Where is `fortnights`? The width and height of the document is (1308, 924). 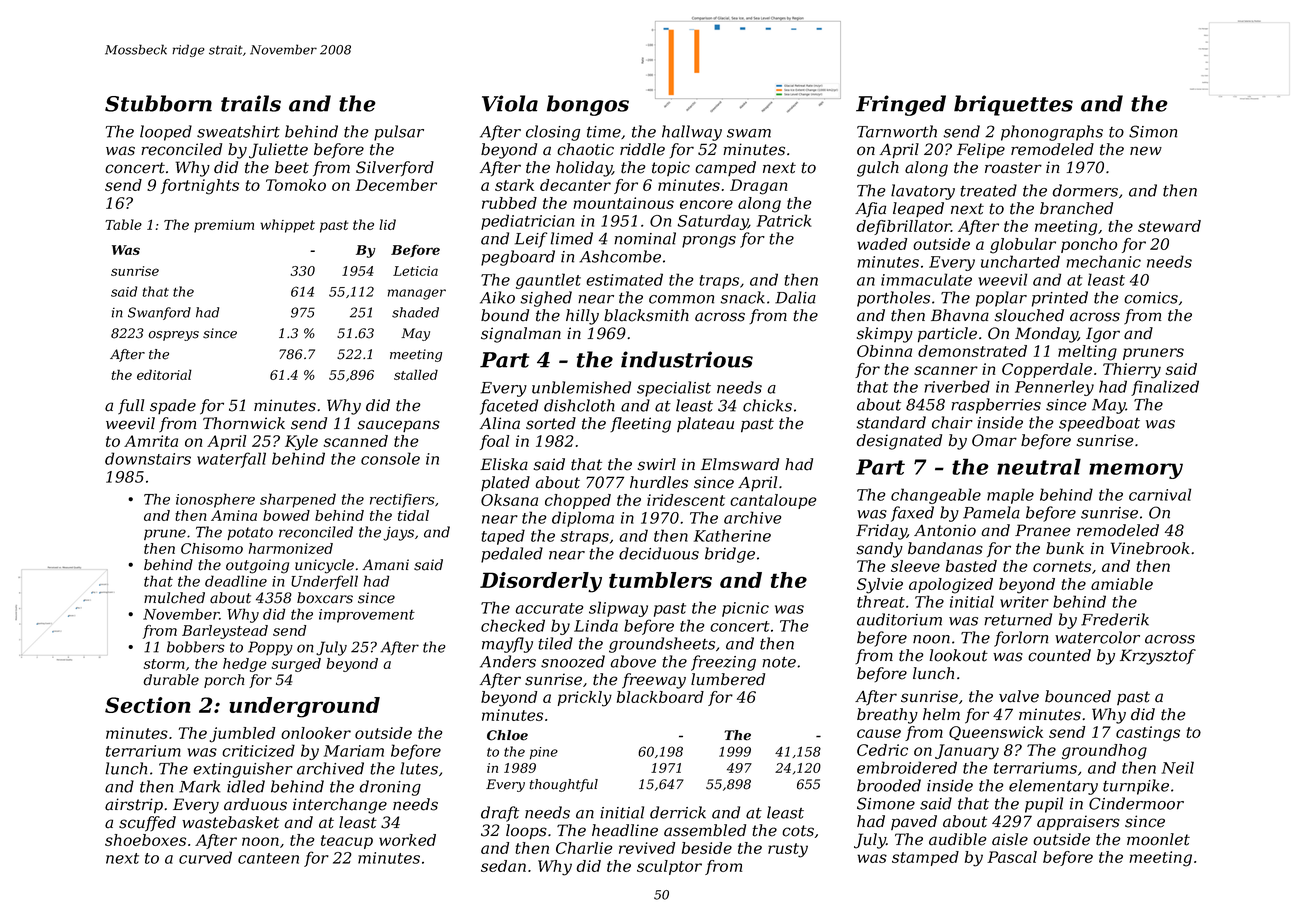
fortnights is located at coordinates (200, 187).
